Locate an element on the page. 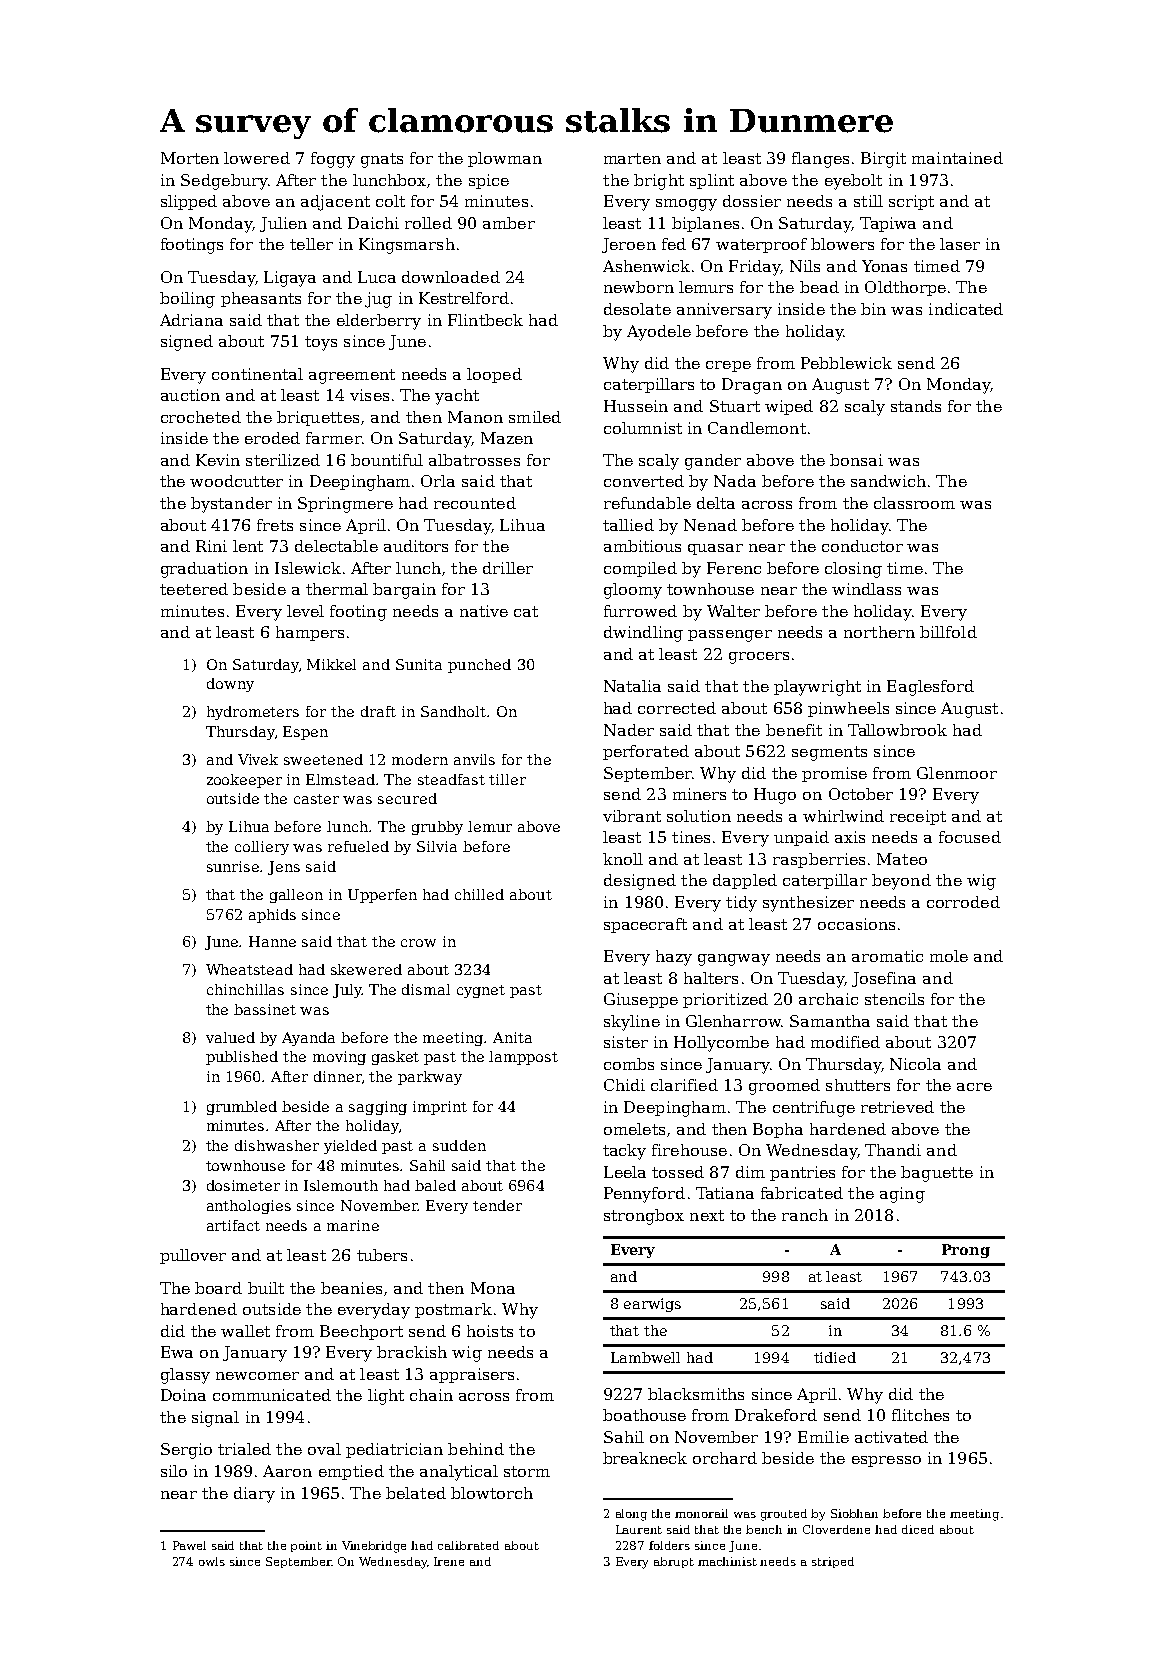 The width and height of the document is (1165, 1654). billfold is located at coordinates (948, 632).
